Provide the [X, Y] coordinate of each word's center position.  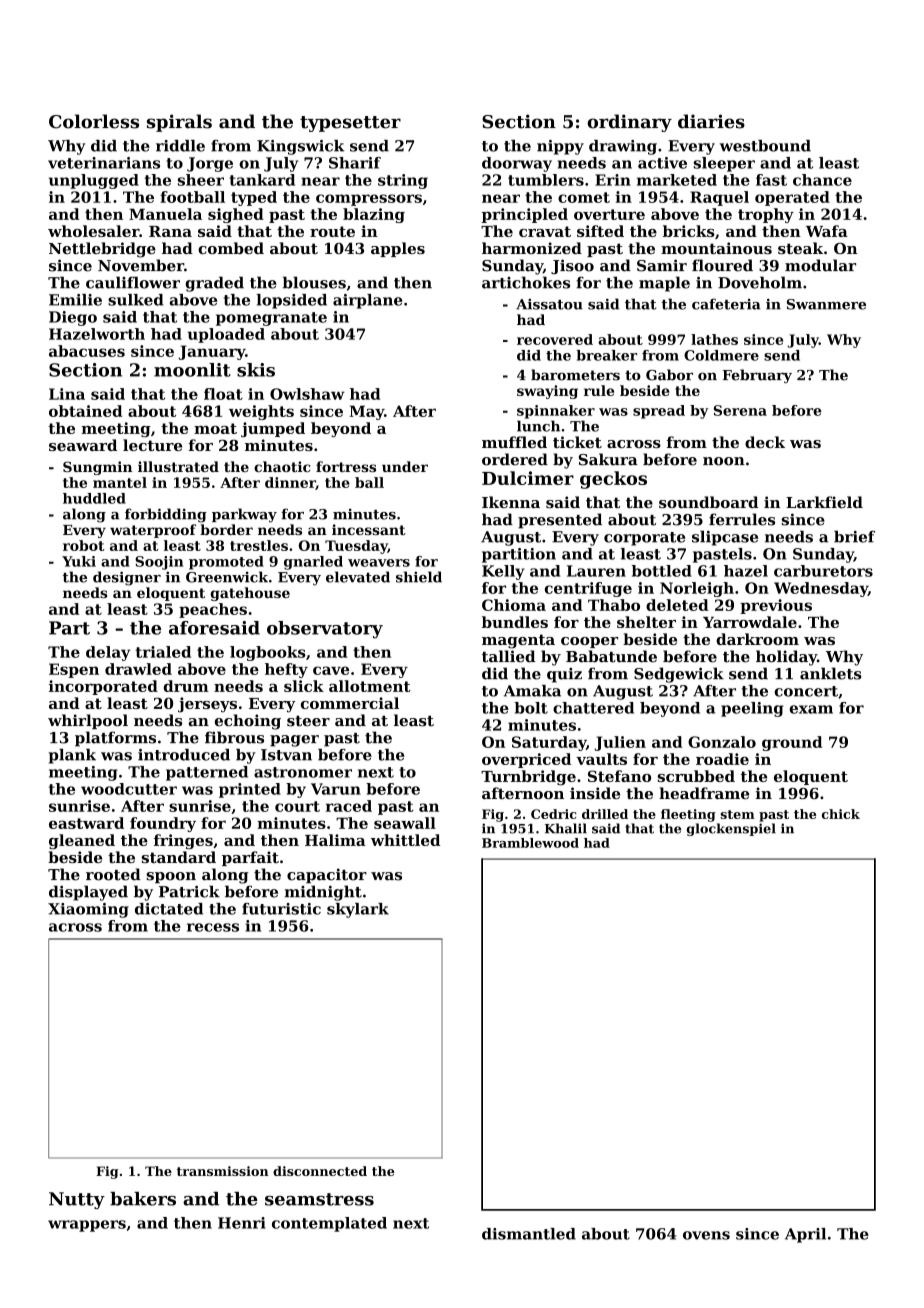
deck [765, 442]
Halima [335, 840]
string [403, 181]
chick [841, 814]
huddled [94, 498]
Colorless [94, 121]
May [366, 412]
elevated [358, 577]
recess [213, 927]
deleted [677, 605]
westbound [765, 146]
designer [127, 578]
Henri [242, 1223]
